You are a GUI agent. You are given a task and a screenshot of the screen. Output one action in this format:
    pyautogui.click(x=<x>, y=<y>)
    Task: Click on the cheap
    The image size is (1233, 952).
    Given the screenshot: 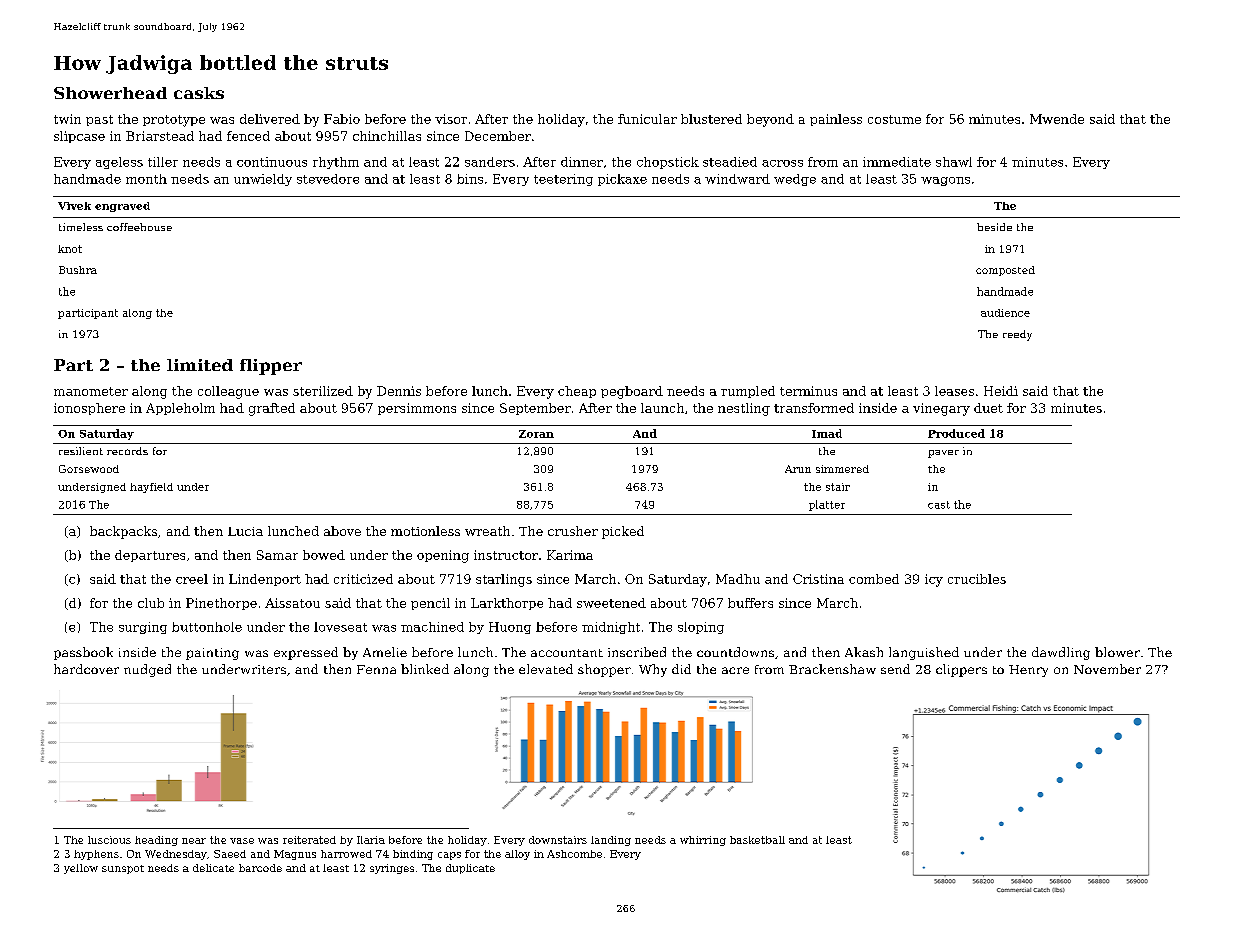 What is the action you would take?
    pyautogui.click(x=577, y=392)
